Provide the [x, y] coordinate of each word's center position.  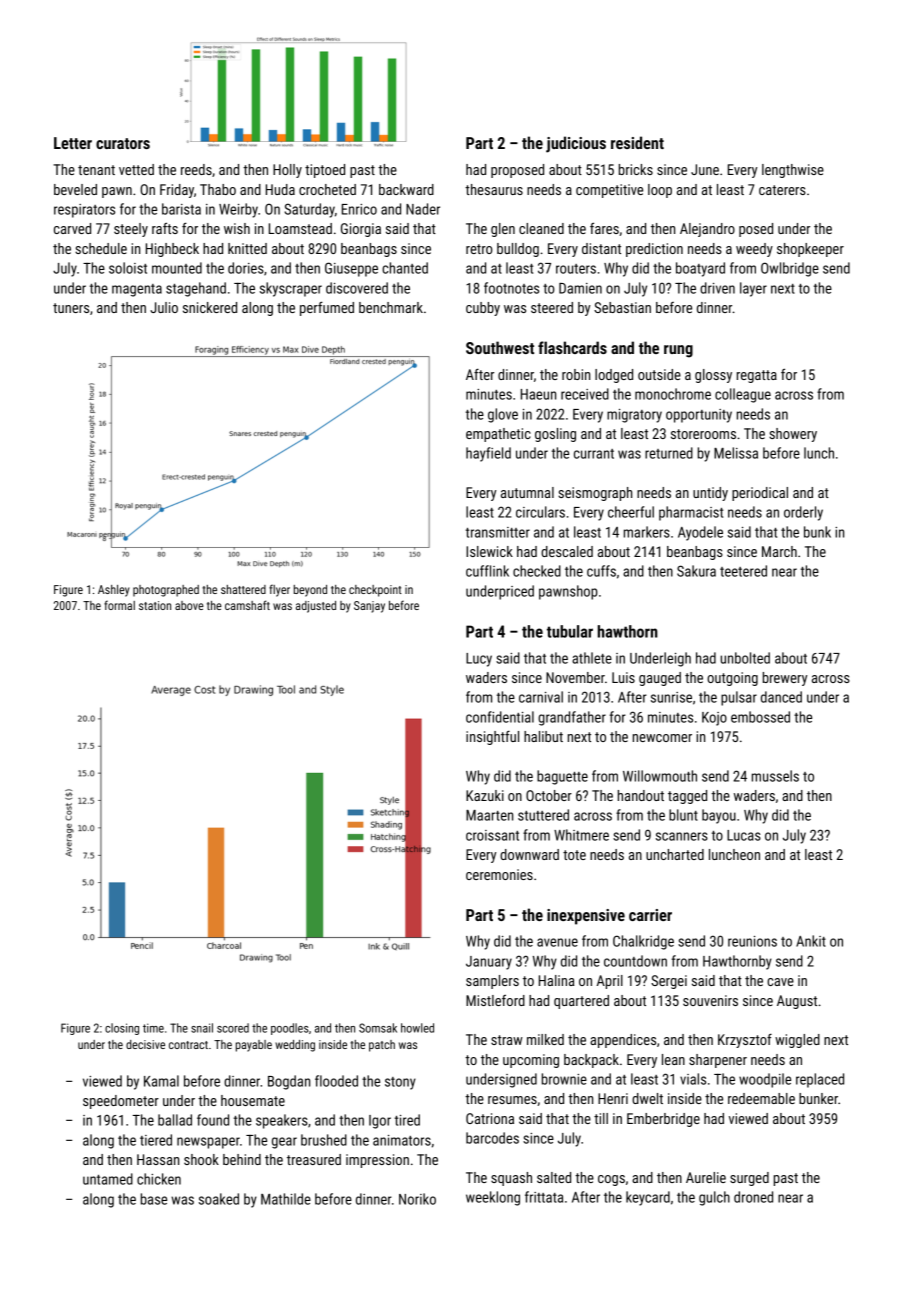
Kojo [714, 719]
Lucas [744, 835]
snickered [210, 307]
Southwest [500, 347]
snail [202, 1028]
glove [503, 415]
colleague [743, 395]
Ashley [114, 591]
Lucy [479, 660]
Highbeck [172, 250]
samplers [492, 982]
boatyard [700, 269]
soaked [219, 1199]
